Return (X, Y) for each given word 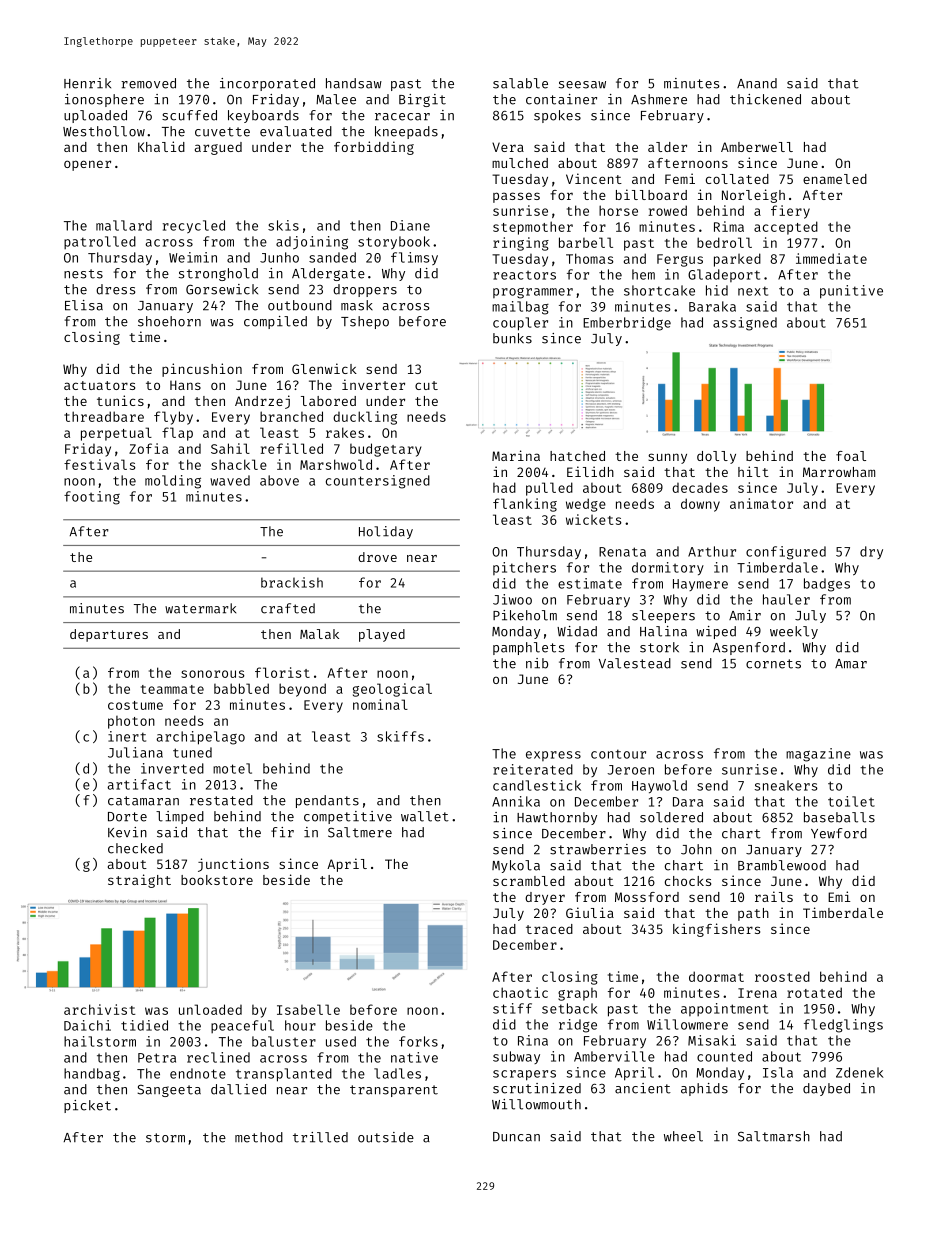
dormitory (668, 568)
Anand (757, 83)
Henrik (87, 83)
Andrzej (262, 402)
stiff (512, 1008)
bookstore (217, 880)
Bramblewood (782, 865)
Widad (577, 631)
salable (520, 83)
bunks (512, 338)
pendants (327, 801)
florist (282, 672)
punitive (851, 292)
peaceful (242, 1026)
